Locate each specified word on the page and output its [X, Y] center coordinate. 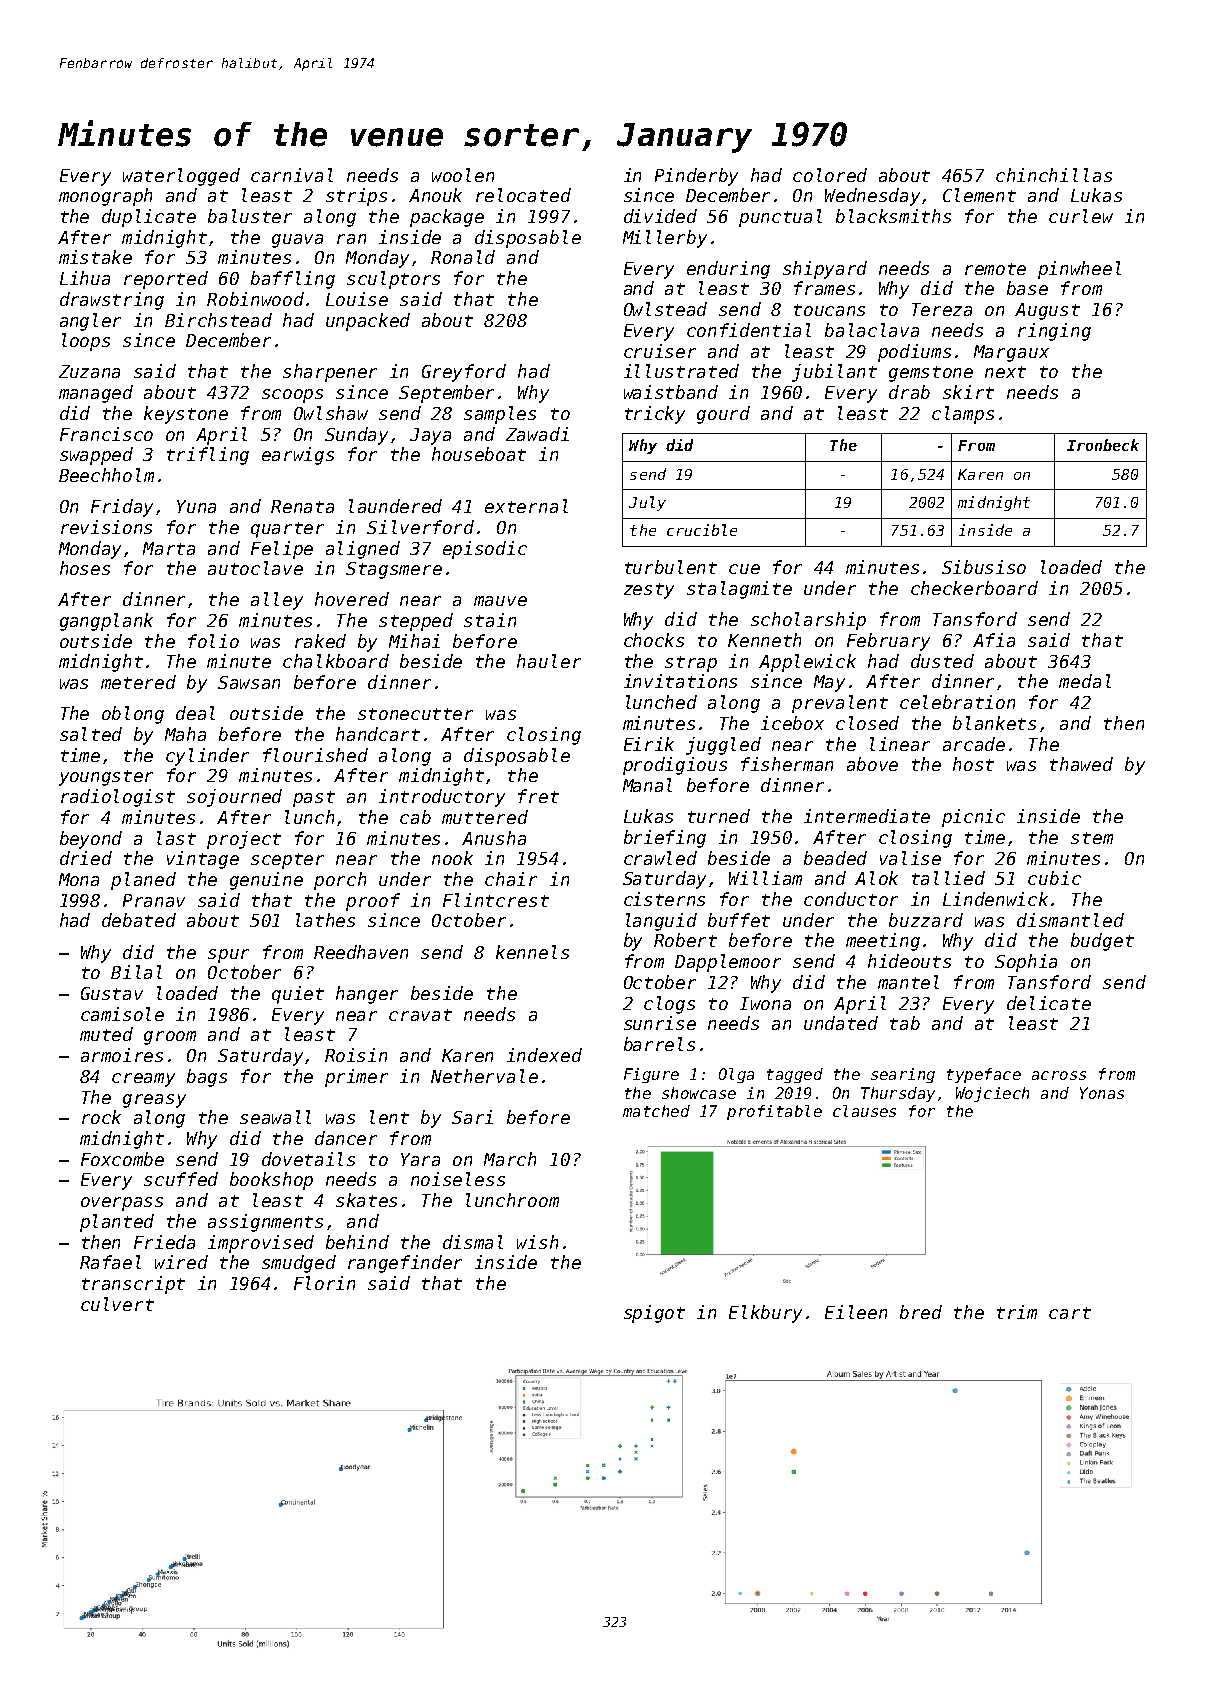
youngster [106, 778]
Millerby [665, 239]
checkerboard [974, 588]
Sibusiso [984, 567]
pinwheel [1079, 270]
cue [744, 569]
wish [537, 1242]
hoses [85, 568]
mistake [95, 257]
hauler [549, 661]
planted [117, 1223]
